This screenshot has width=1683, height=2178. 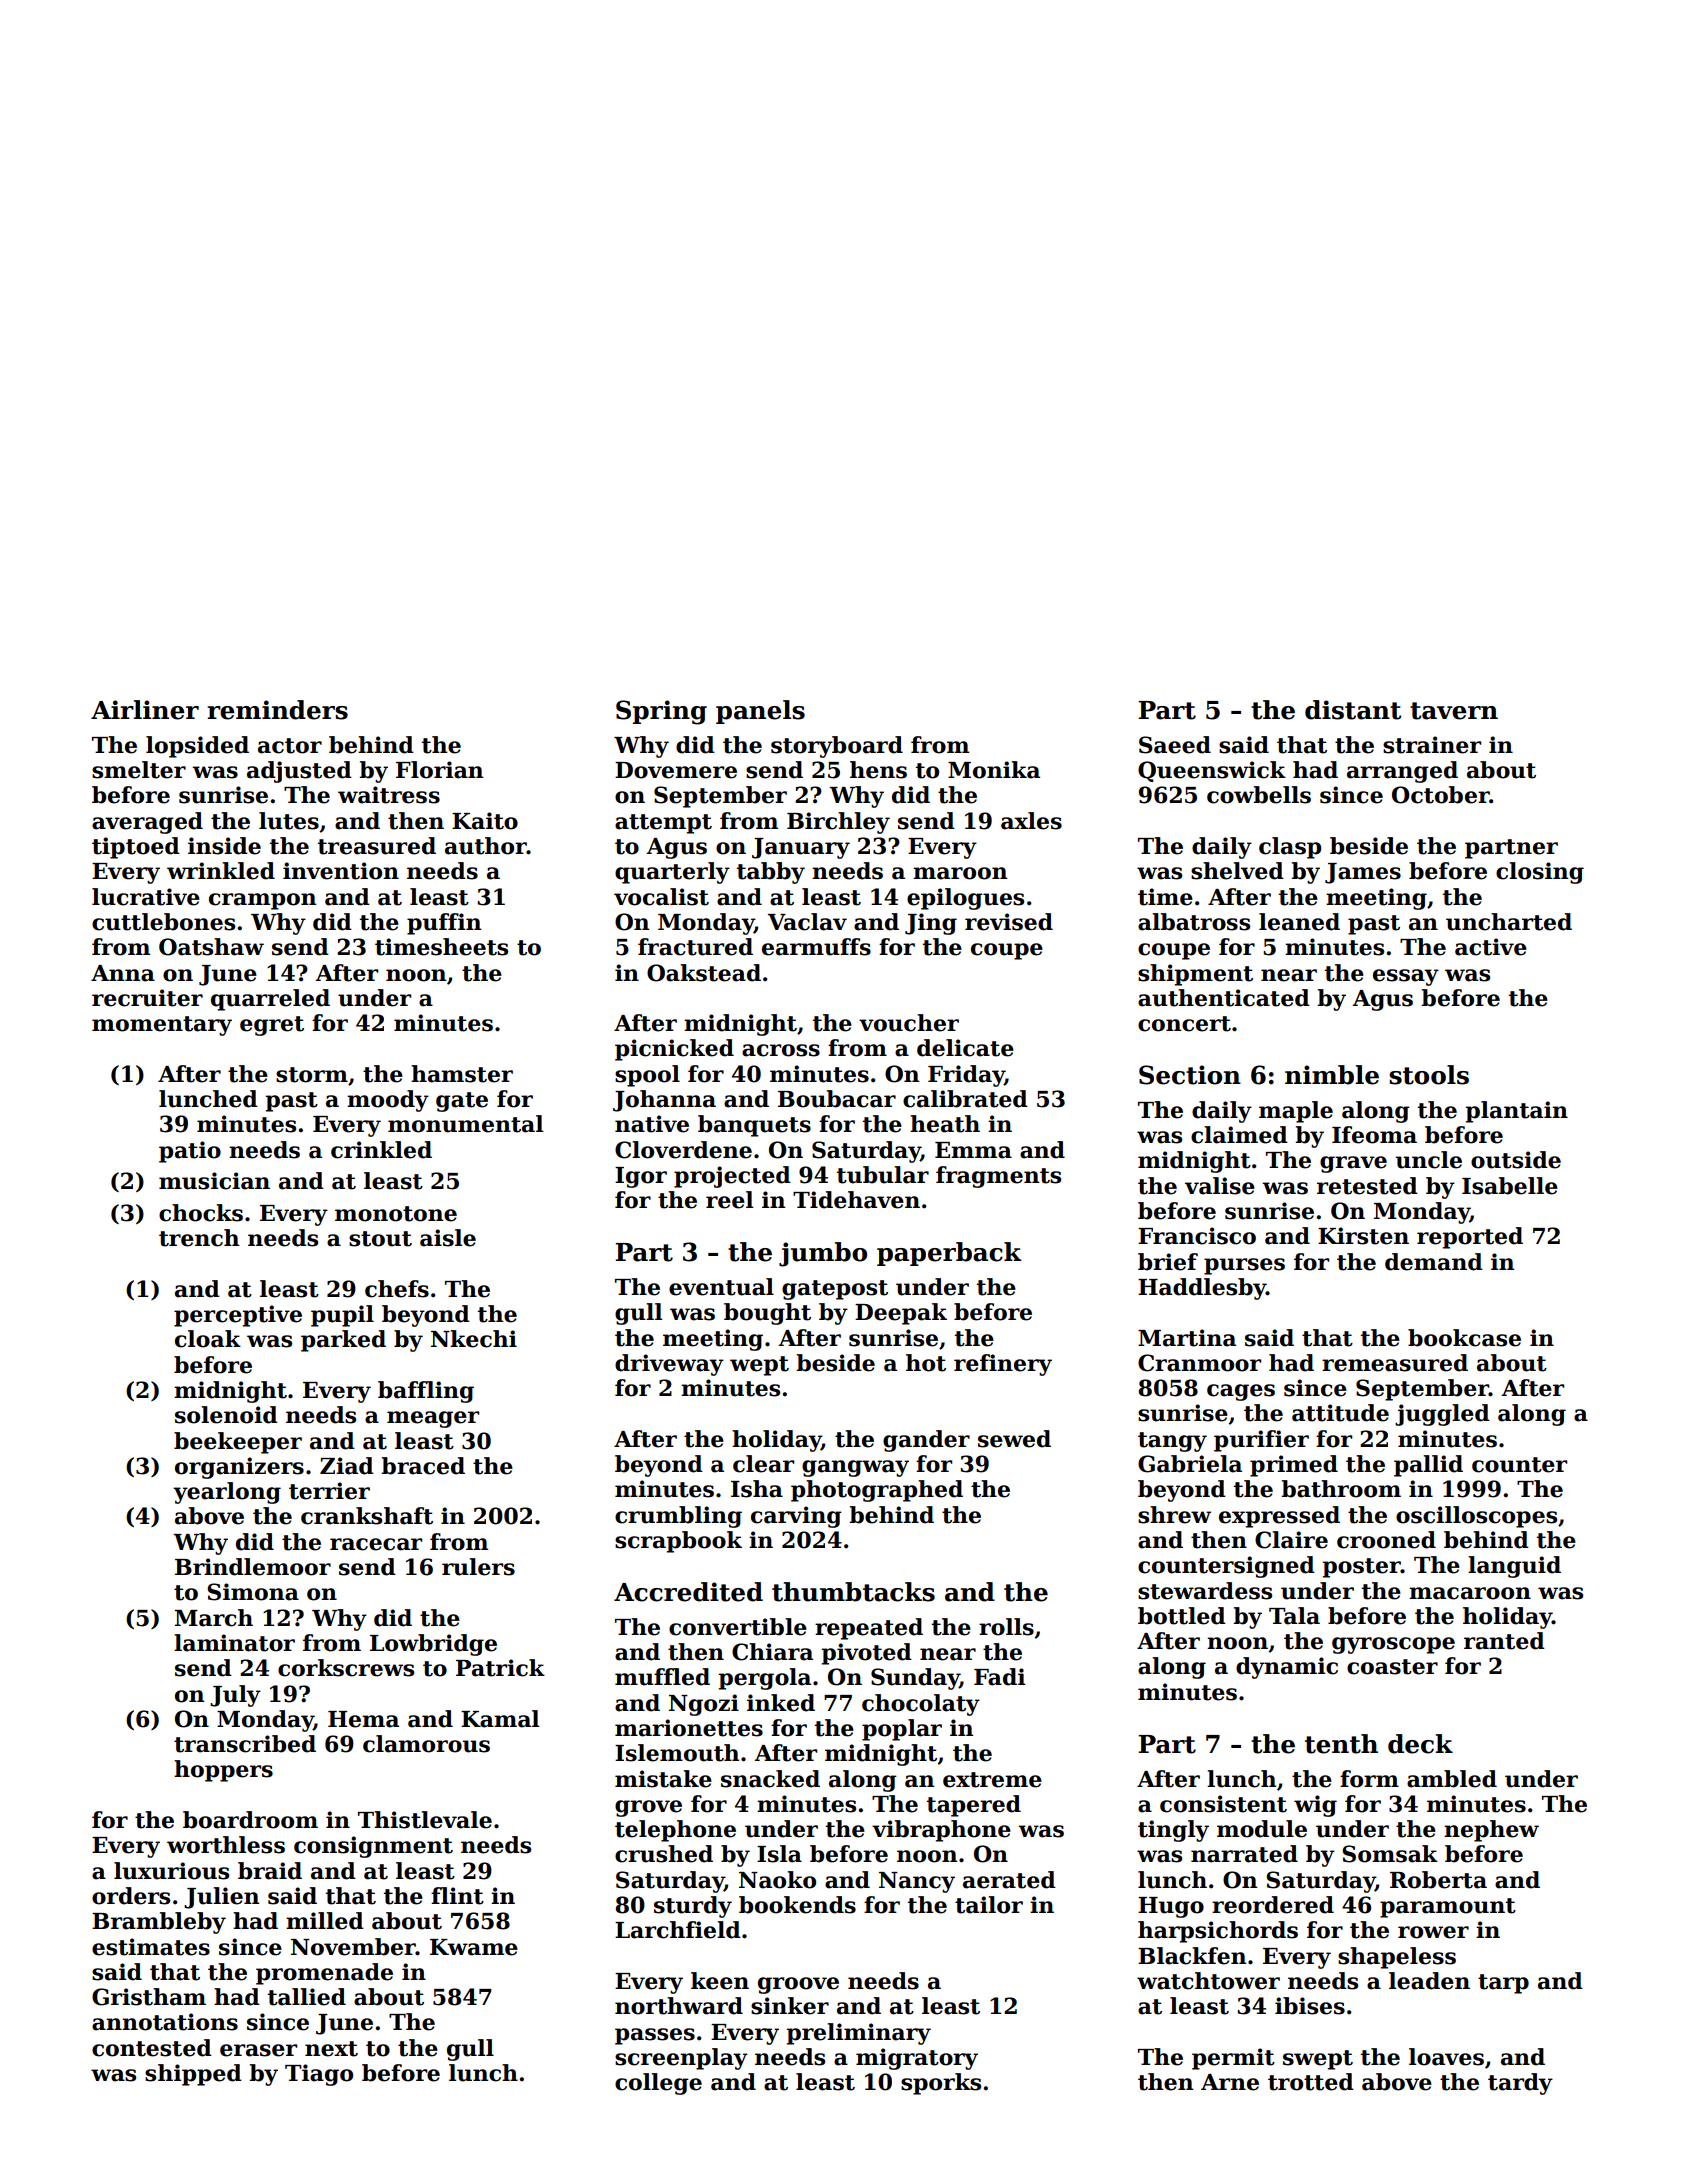 What do you see at coordinates (1395, 1363) in the screenshot?
I see `remeasured` at bounding box center [1395, 1363].
